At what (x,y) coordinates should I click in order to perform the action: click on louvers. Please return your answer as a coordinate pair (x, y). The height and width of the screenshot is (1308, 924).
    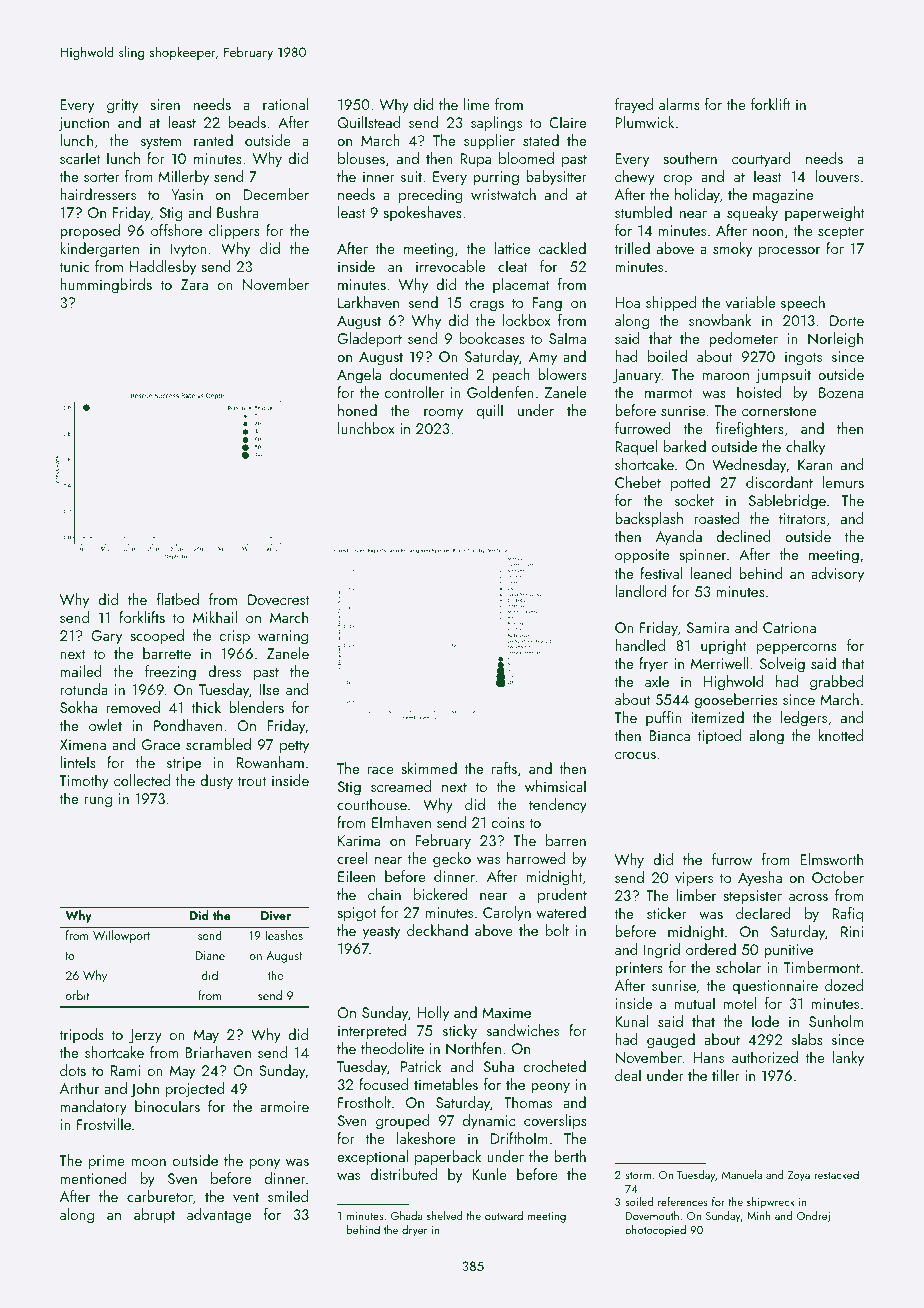
    Looking at the image, I should click on (837, 176).
